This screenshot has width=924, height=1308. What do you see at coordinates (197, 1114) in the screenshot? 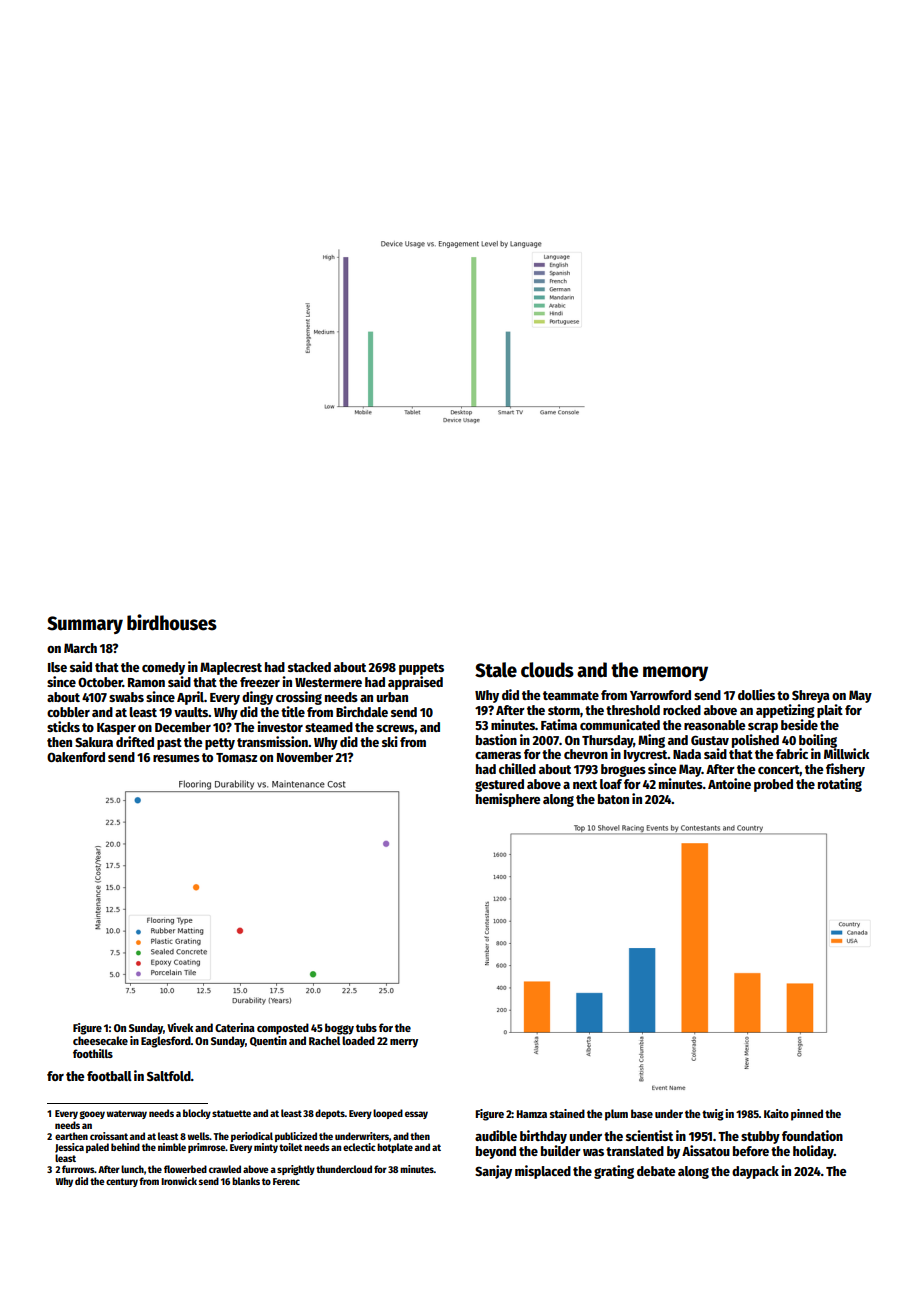
I see `blocky` at bounding box center [197, 1114].
